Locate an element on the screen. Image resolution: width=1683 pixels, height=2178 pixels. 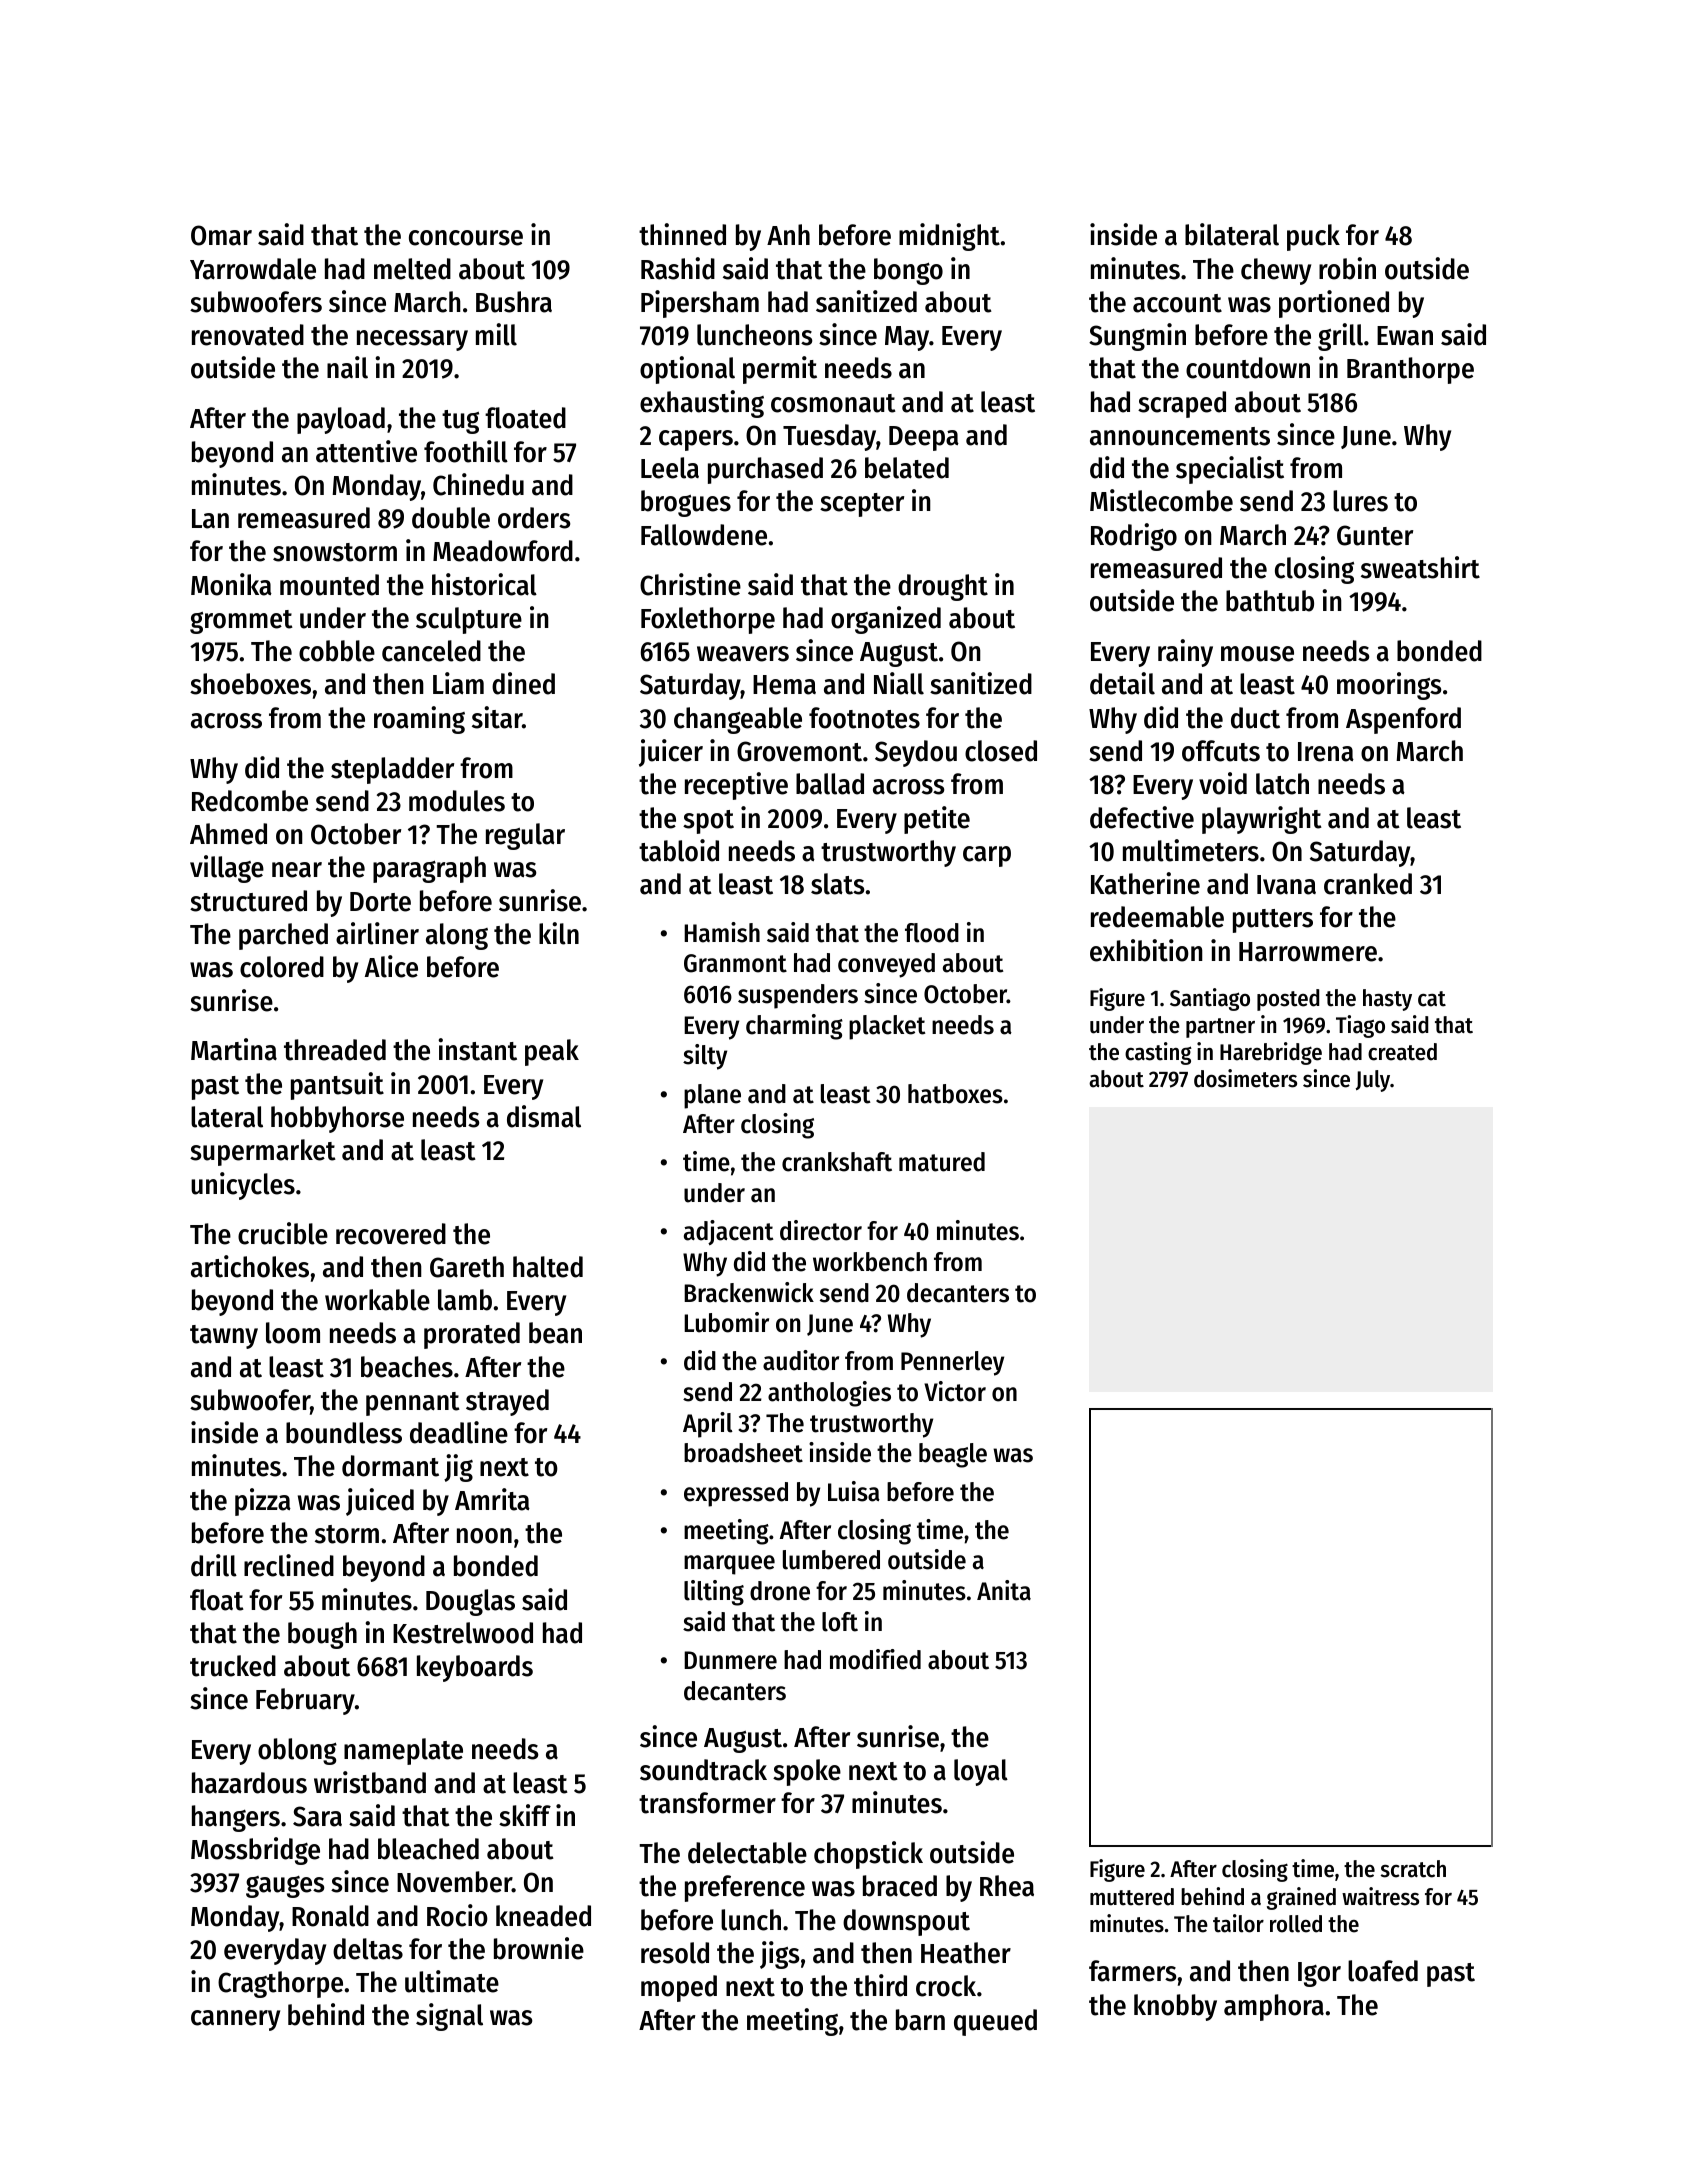
loafed is located at coordinates (1383, 1971).
